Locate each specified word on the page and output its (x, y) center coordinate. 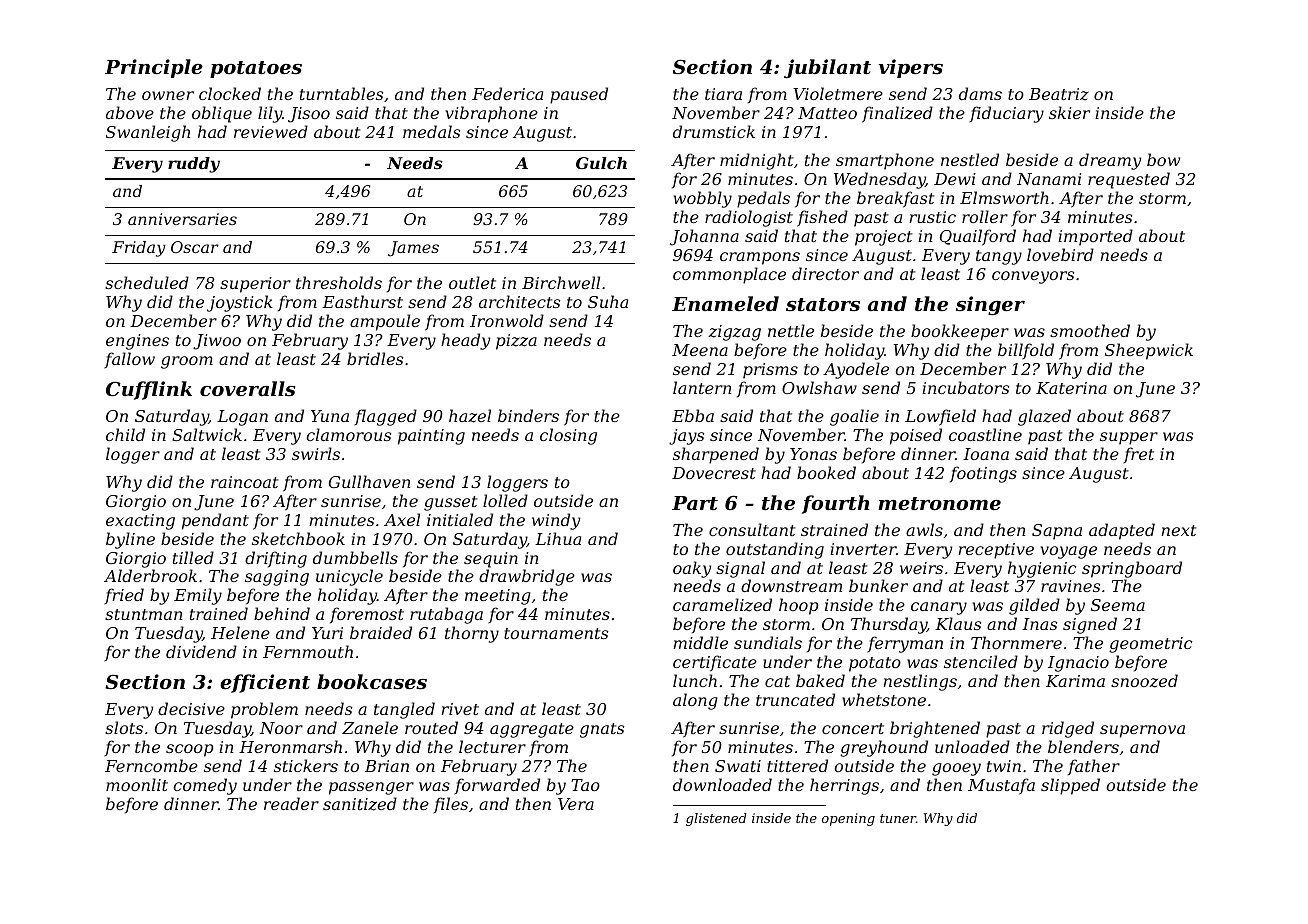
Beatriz (1059, 94)
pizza (516, 342)
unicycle (349, 577)
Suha (608, 301)
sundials (768, 642)
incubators (965, 387)
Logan (242, 418)
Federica (507, 93)
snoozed (1144, 681)
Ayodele (856, 370)
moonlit (137, 784)
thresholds (339, 282)
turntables (341, 93)
